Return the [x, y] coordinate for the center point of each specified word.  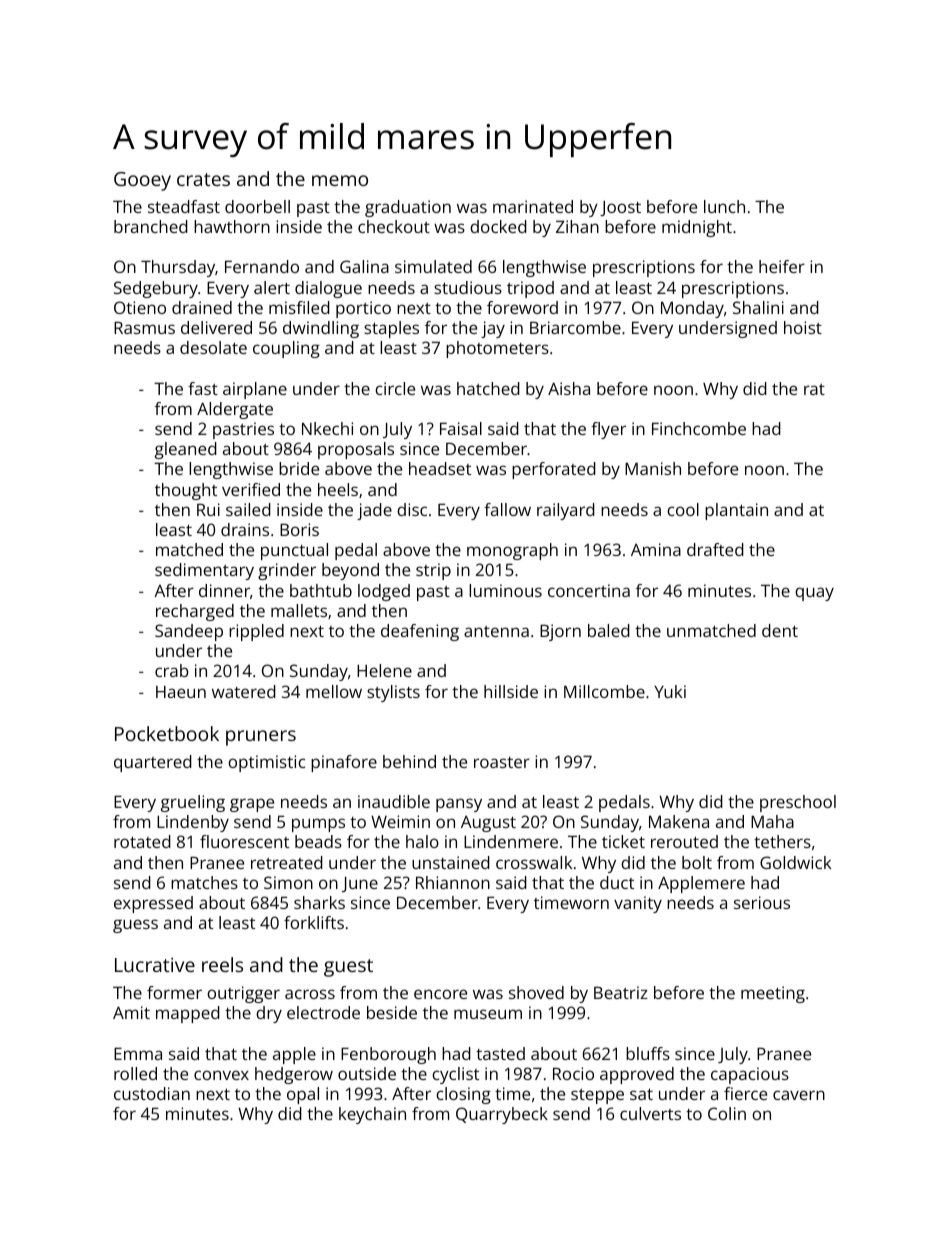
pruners [261, 738]
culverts [650, 1113]
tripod [530, 289]
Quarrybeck [502, 1115]
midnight [697, 228]
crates [203, 179]
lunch [724, 206]
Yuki [670, 691]
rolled [135, 1073]
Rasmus [144, 328]
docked [498, 226]
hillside [511, 691]
